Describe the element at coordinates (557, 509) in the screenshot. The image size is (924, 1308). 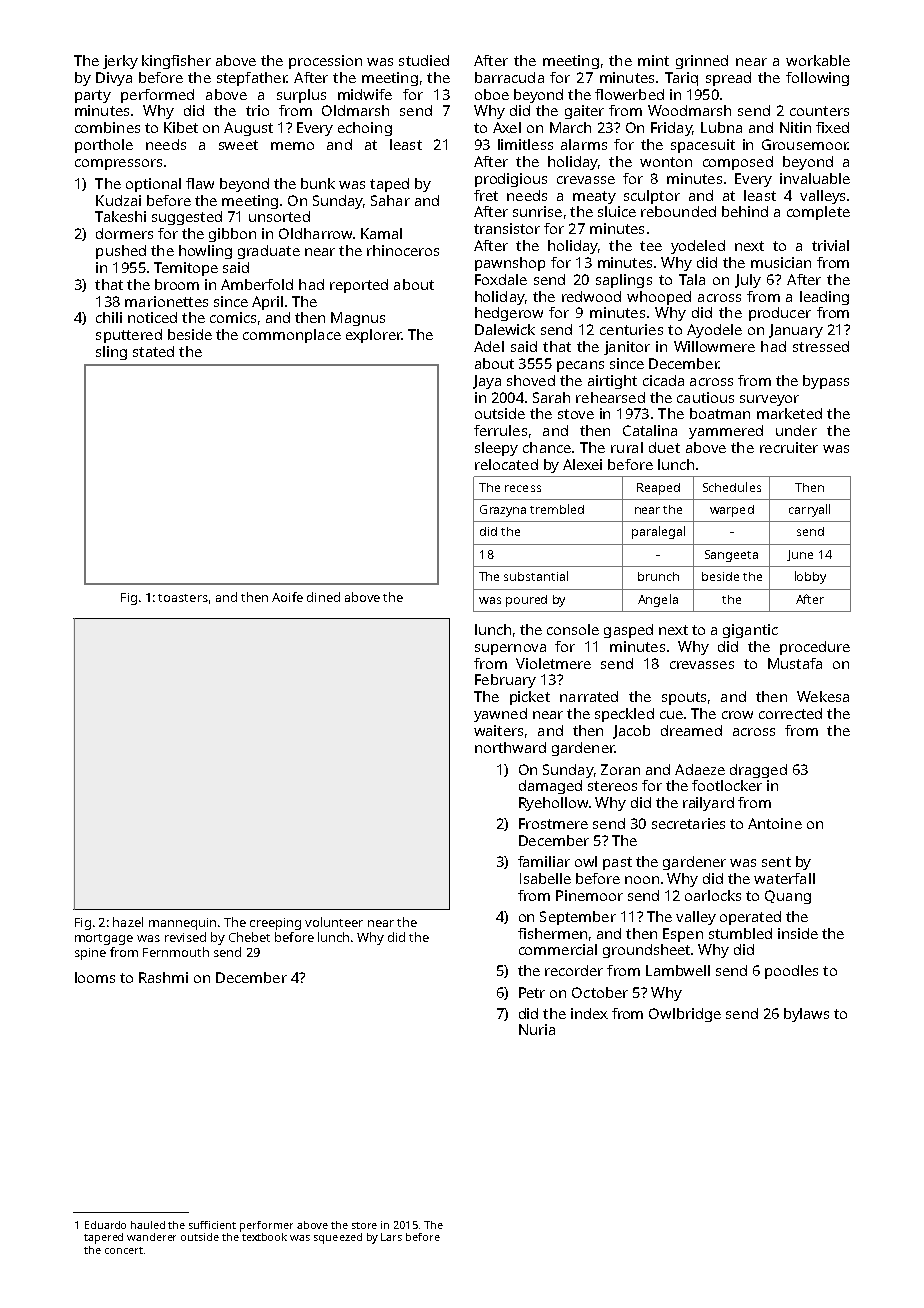
I see `trembled` at that location.
